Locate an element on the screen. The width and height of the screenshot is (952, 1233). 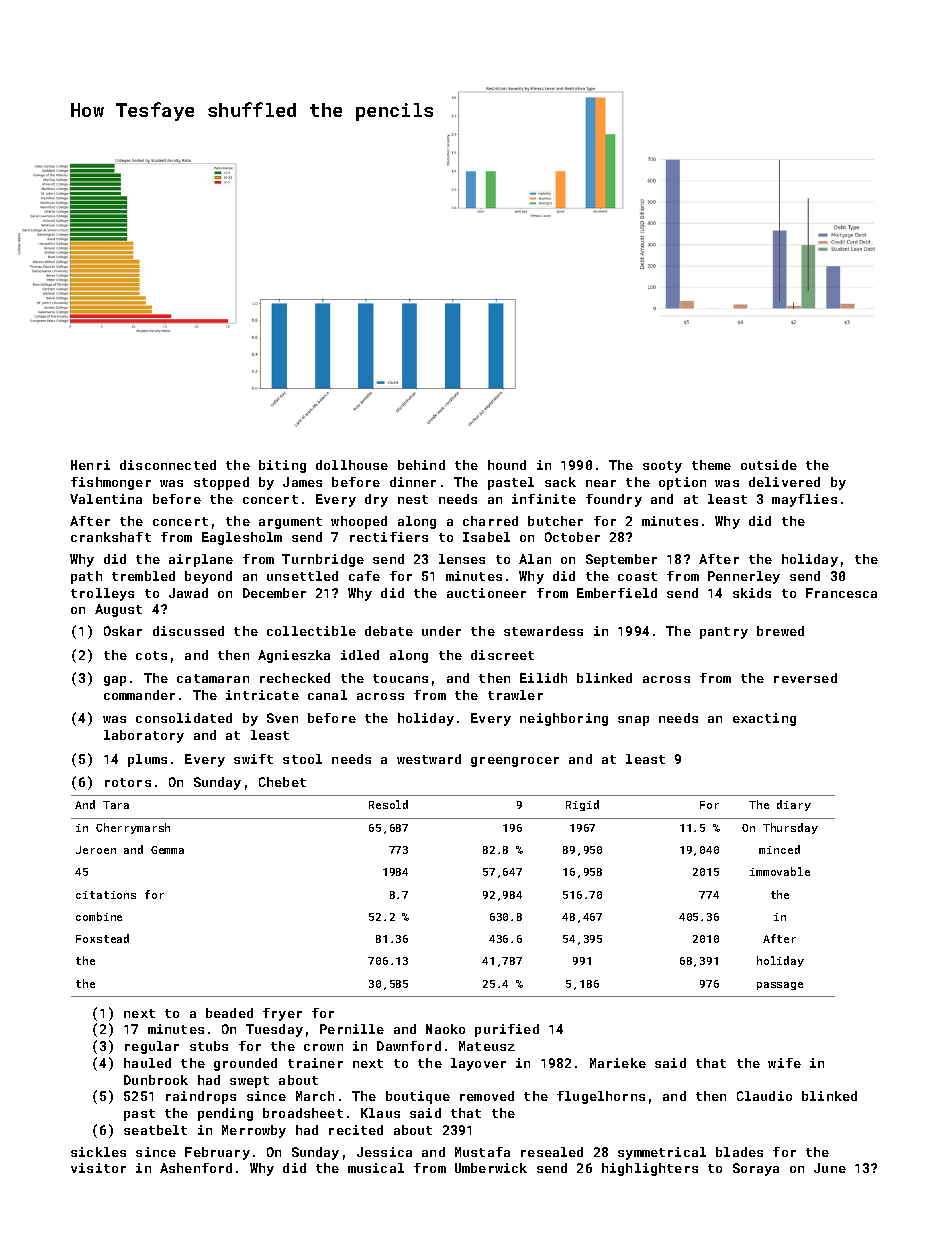
grounded is located at coordinates (245, 1064).
